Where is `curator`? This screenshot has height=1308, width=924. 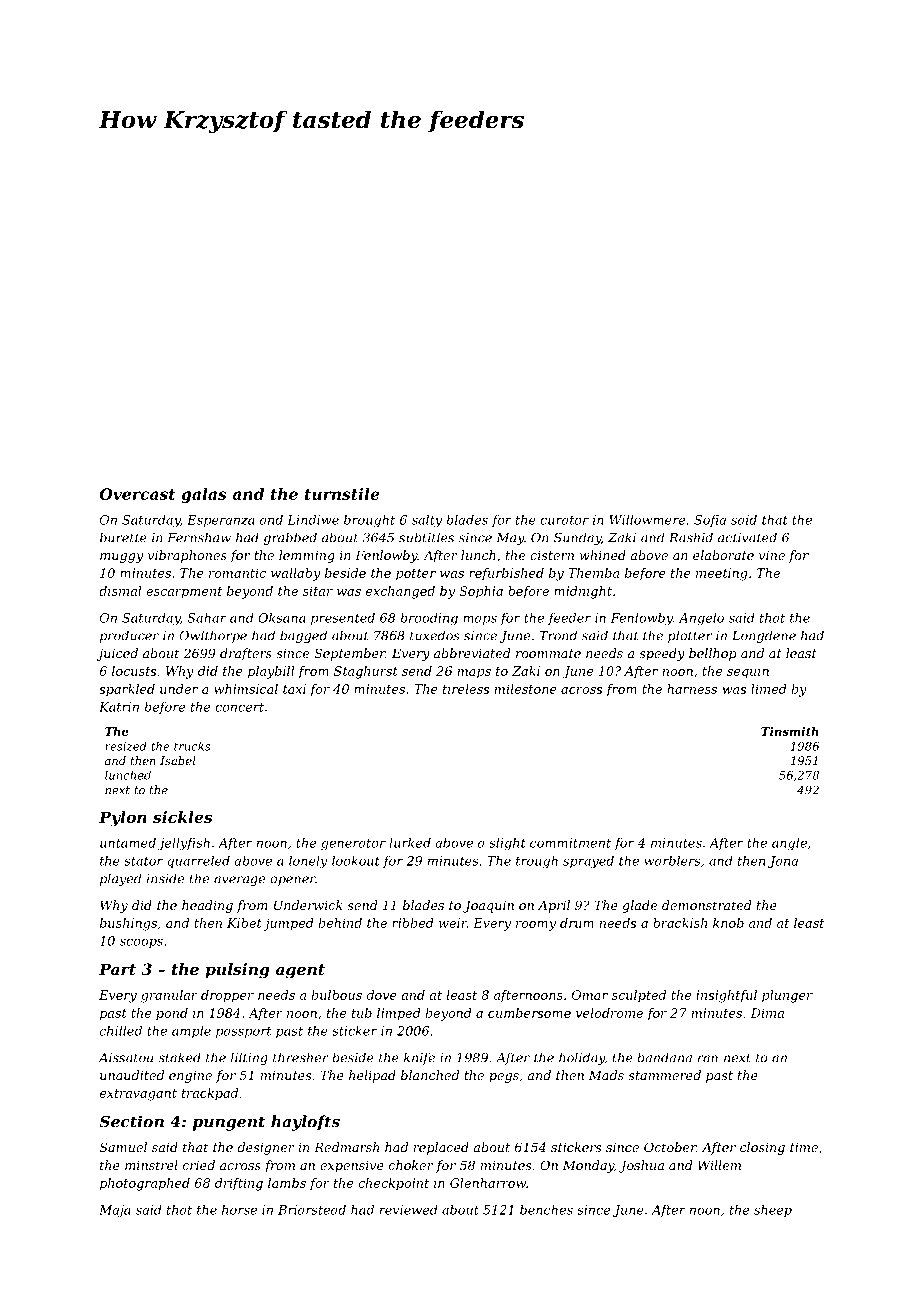
curator is located at coordinates (564, 520).
